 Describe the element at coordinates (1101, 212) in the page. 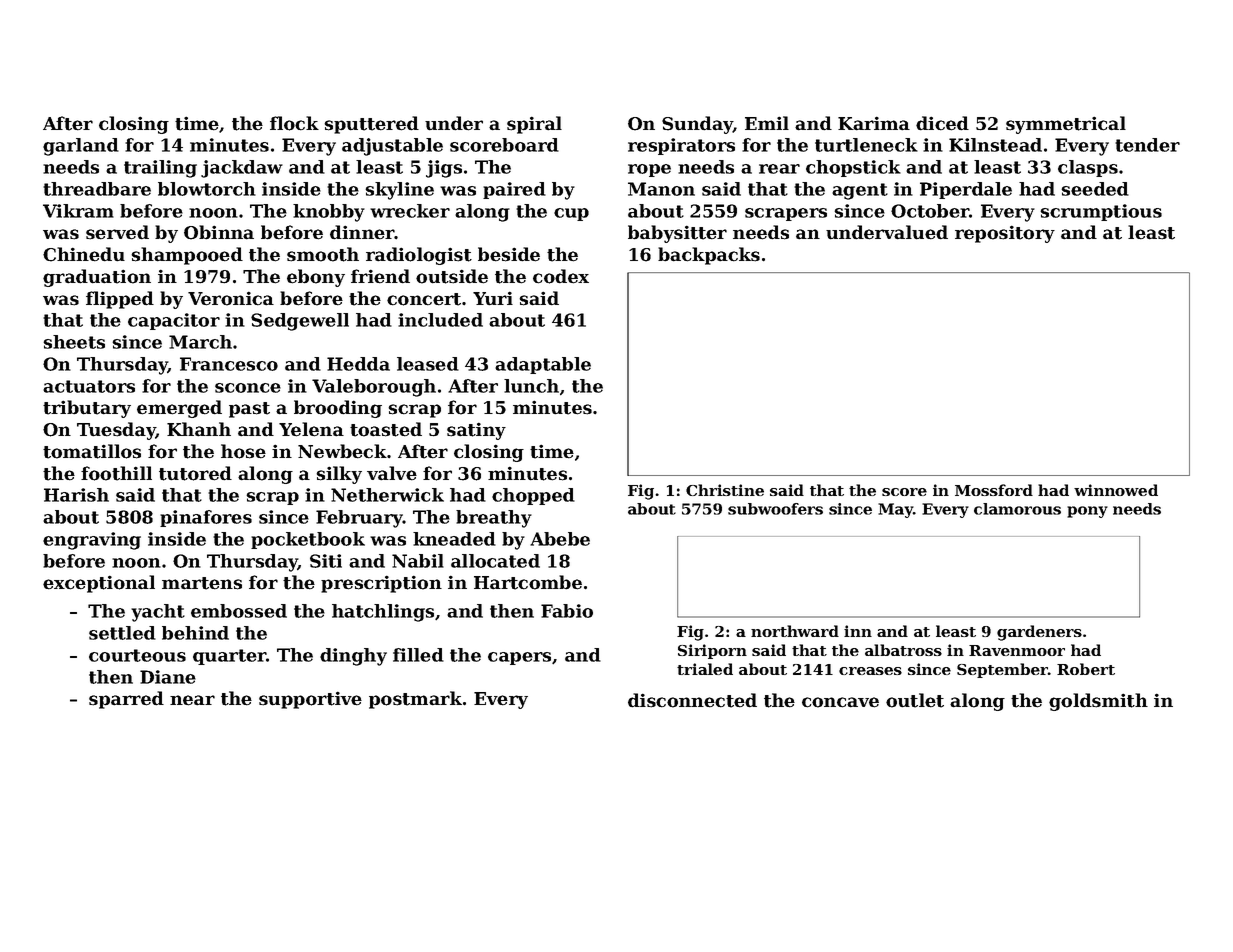

I see `scrumptious` at that location.
